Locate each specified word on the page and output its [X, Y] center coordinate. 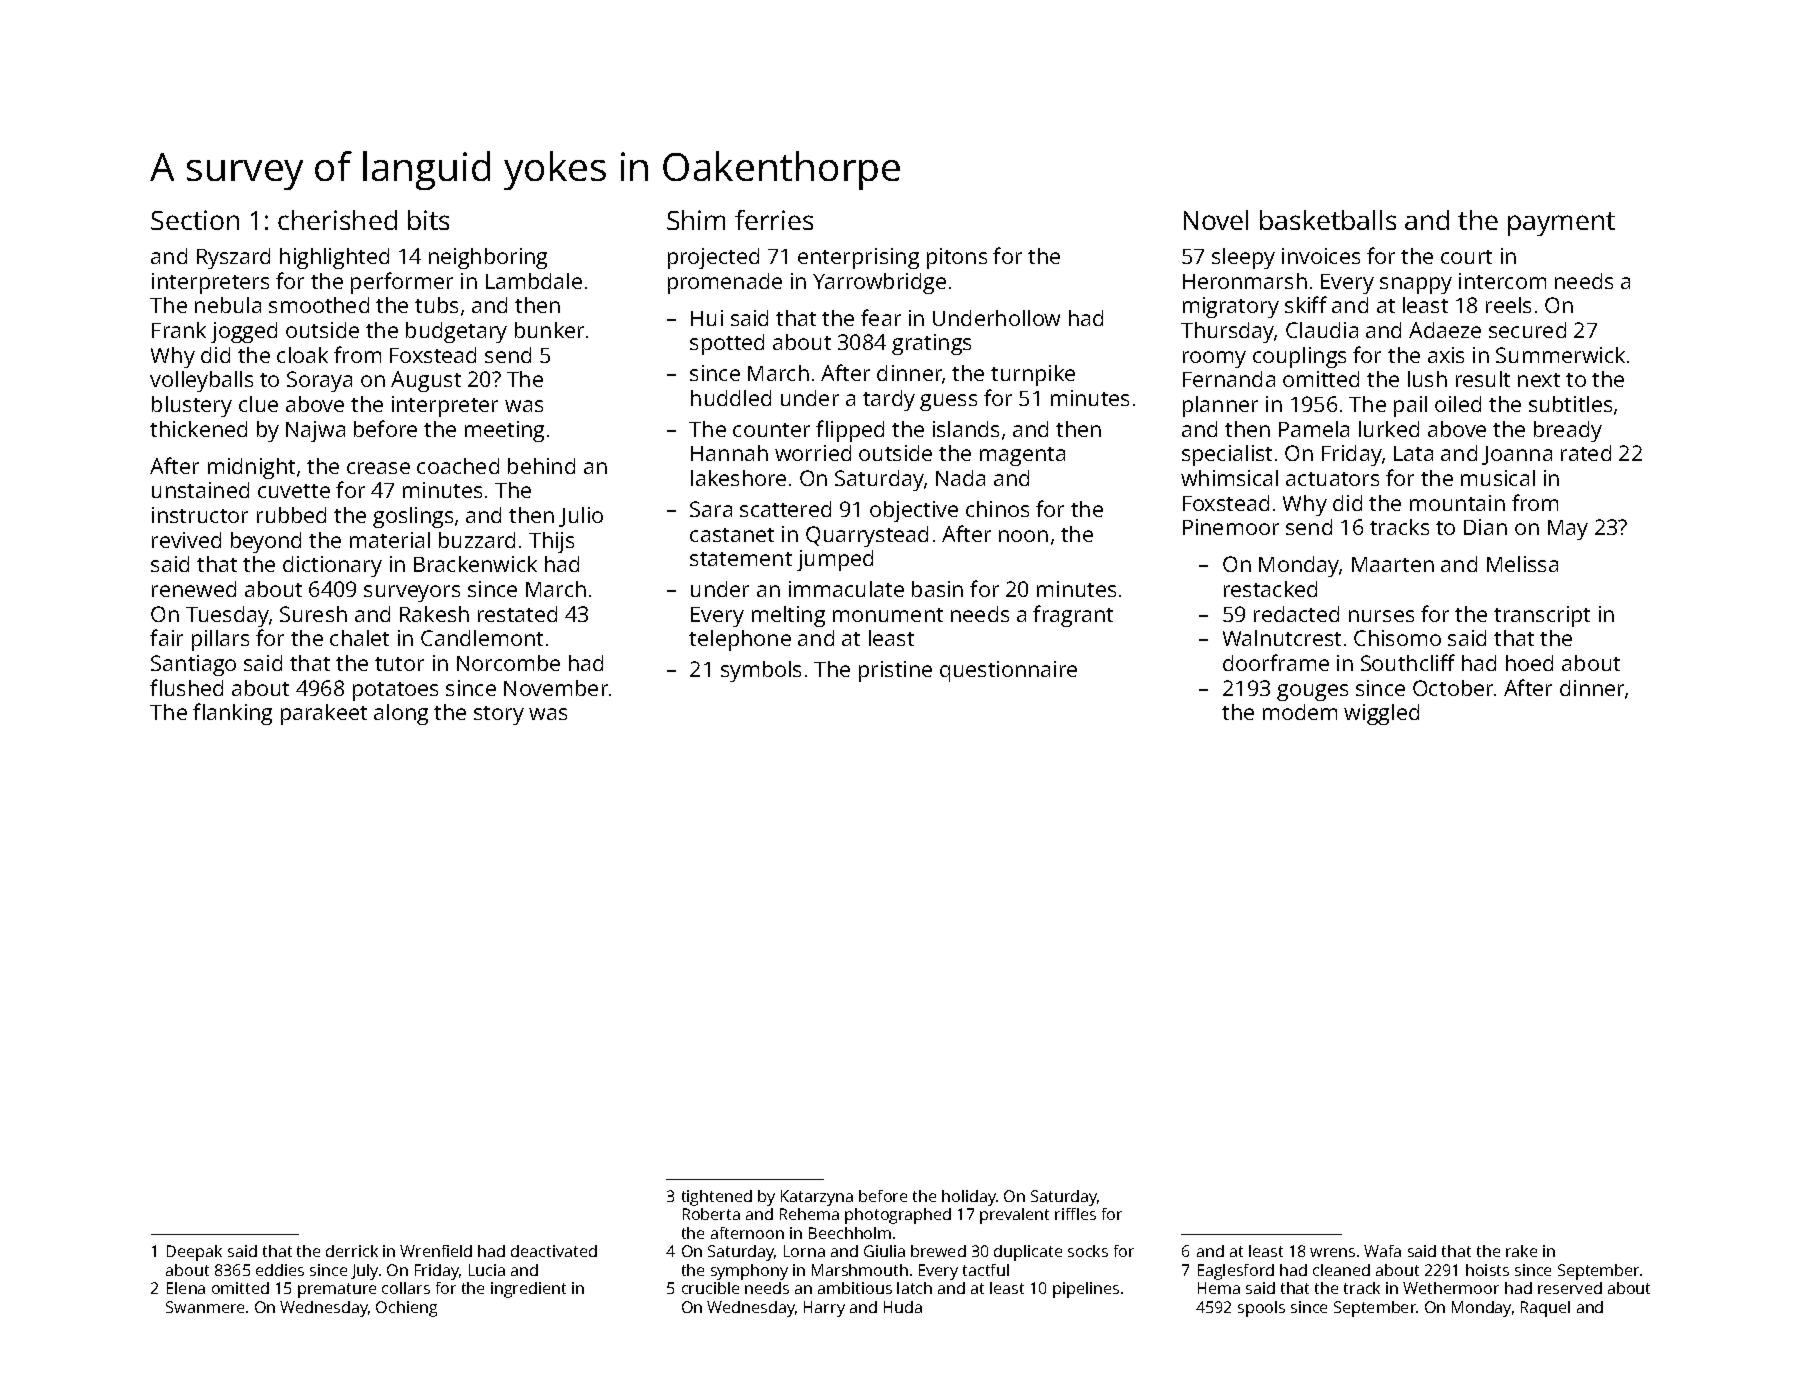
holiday [969, 1198]
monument [888, 615]
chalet [359, 638]
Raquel [1545, 1309]
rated [1586, 453]
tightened [717, 1198]
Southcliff [1408, 662]
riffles [1075, 1214]
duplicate [1028, 1253]
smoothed [319, 305]
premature [337, 1290]
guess [948, 402]
